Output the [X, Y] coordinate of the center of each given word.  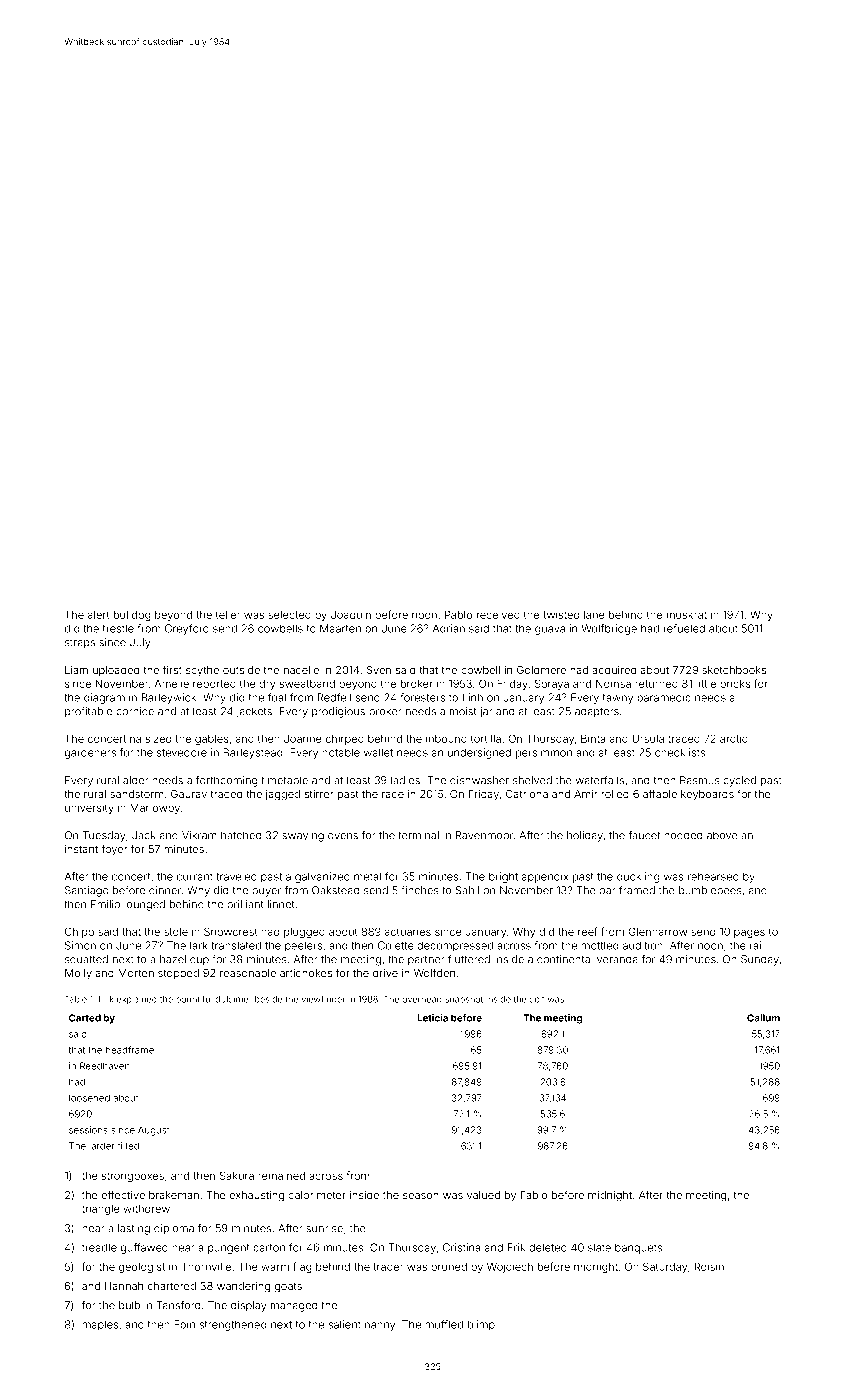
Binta [593, 738]
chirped [345, 739]
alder [136, 780]
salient [344, 1324]
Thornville [206, 1266]
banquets [638, 1248]
